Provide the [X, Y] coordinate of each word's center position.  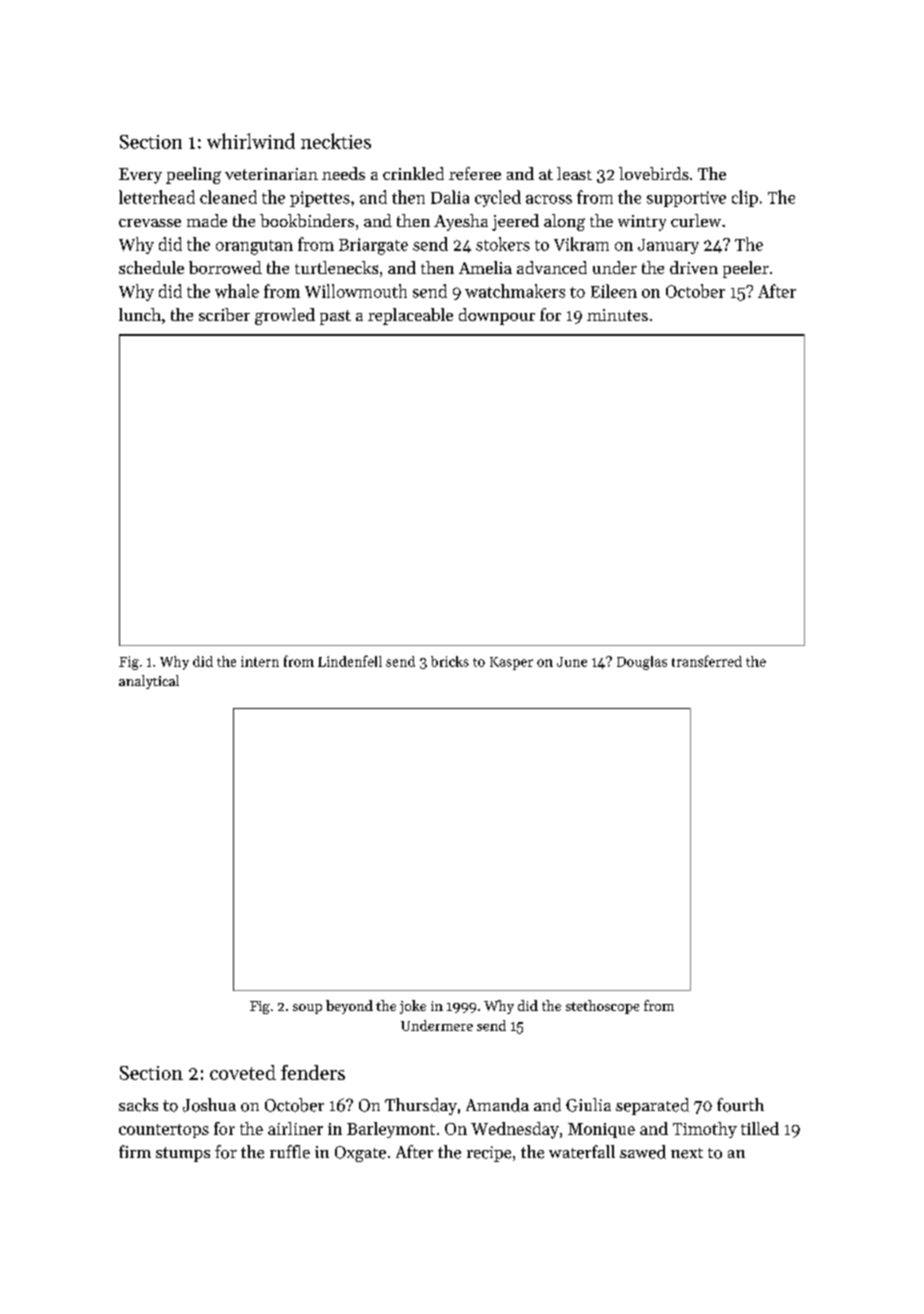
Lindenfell [350, 661]
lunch [140, 314]
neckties [336, 141]
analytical [149, 682]
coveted [243, 1072]
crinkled [413, 173]
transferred [707, 661]
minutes [617, 315]
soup [307, 1009]
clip [745, 198]
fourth [740, 1105]
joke [413, 1007]
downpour [497, 316]
